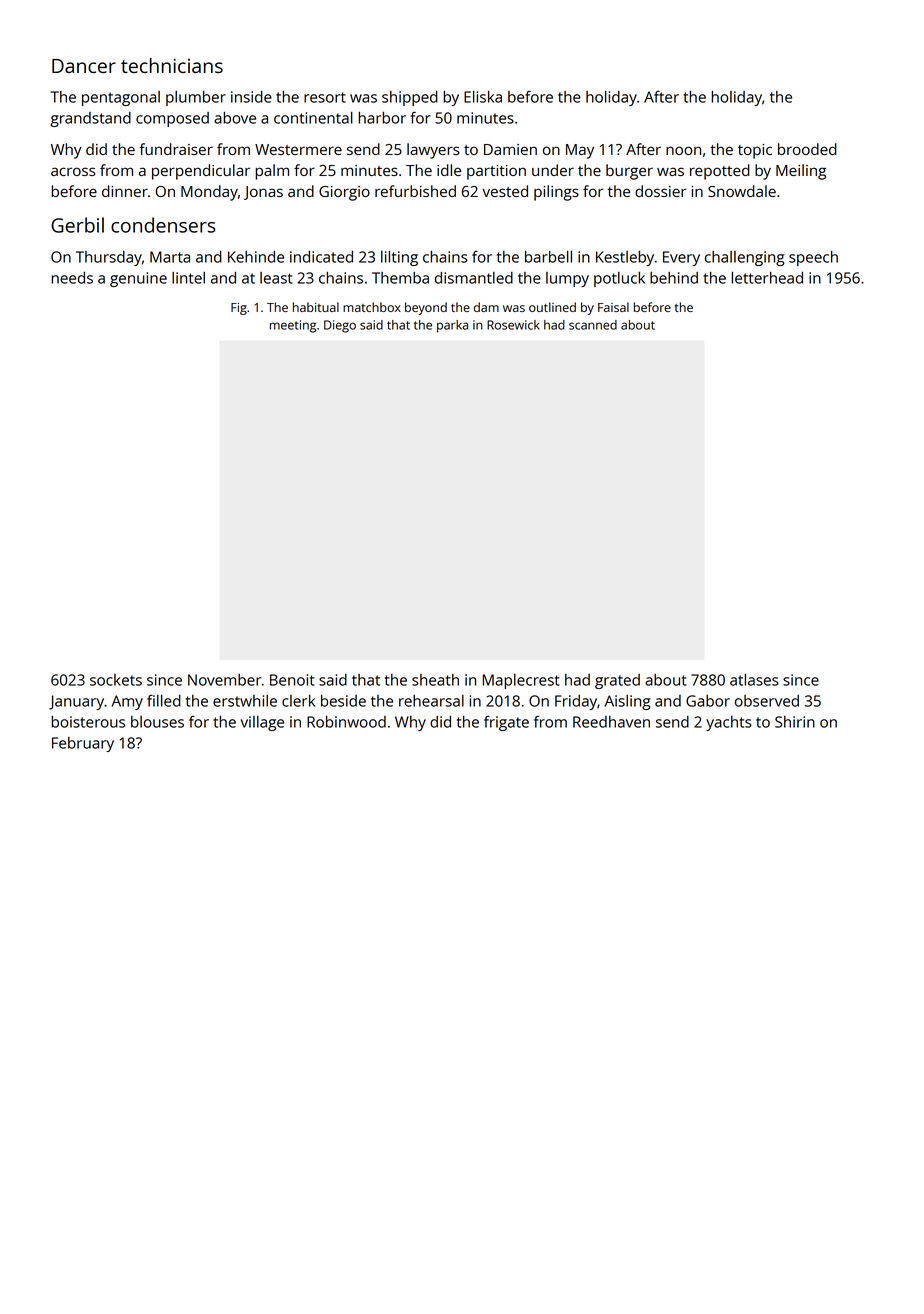  What do you see at coordinates (435, 680) in the document?
I see `sheath` at bounding box center [435, 680].
